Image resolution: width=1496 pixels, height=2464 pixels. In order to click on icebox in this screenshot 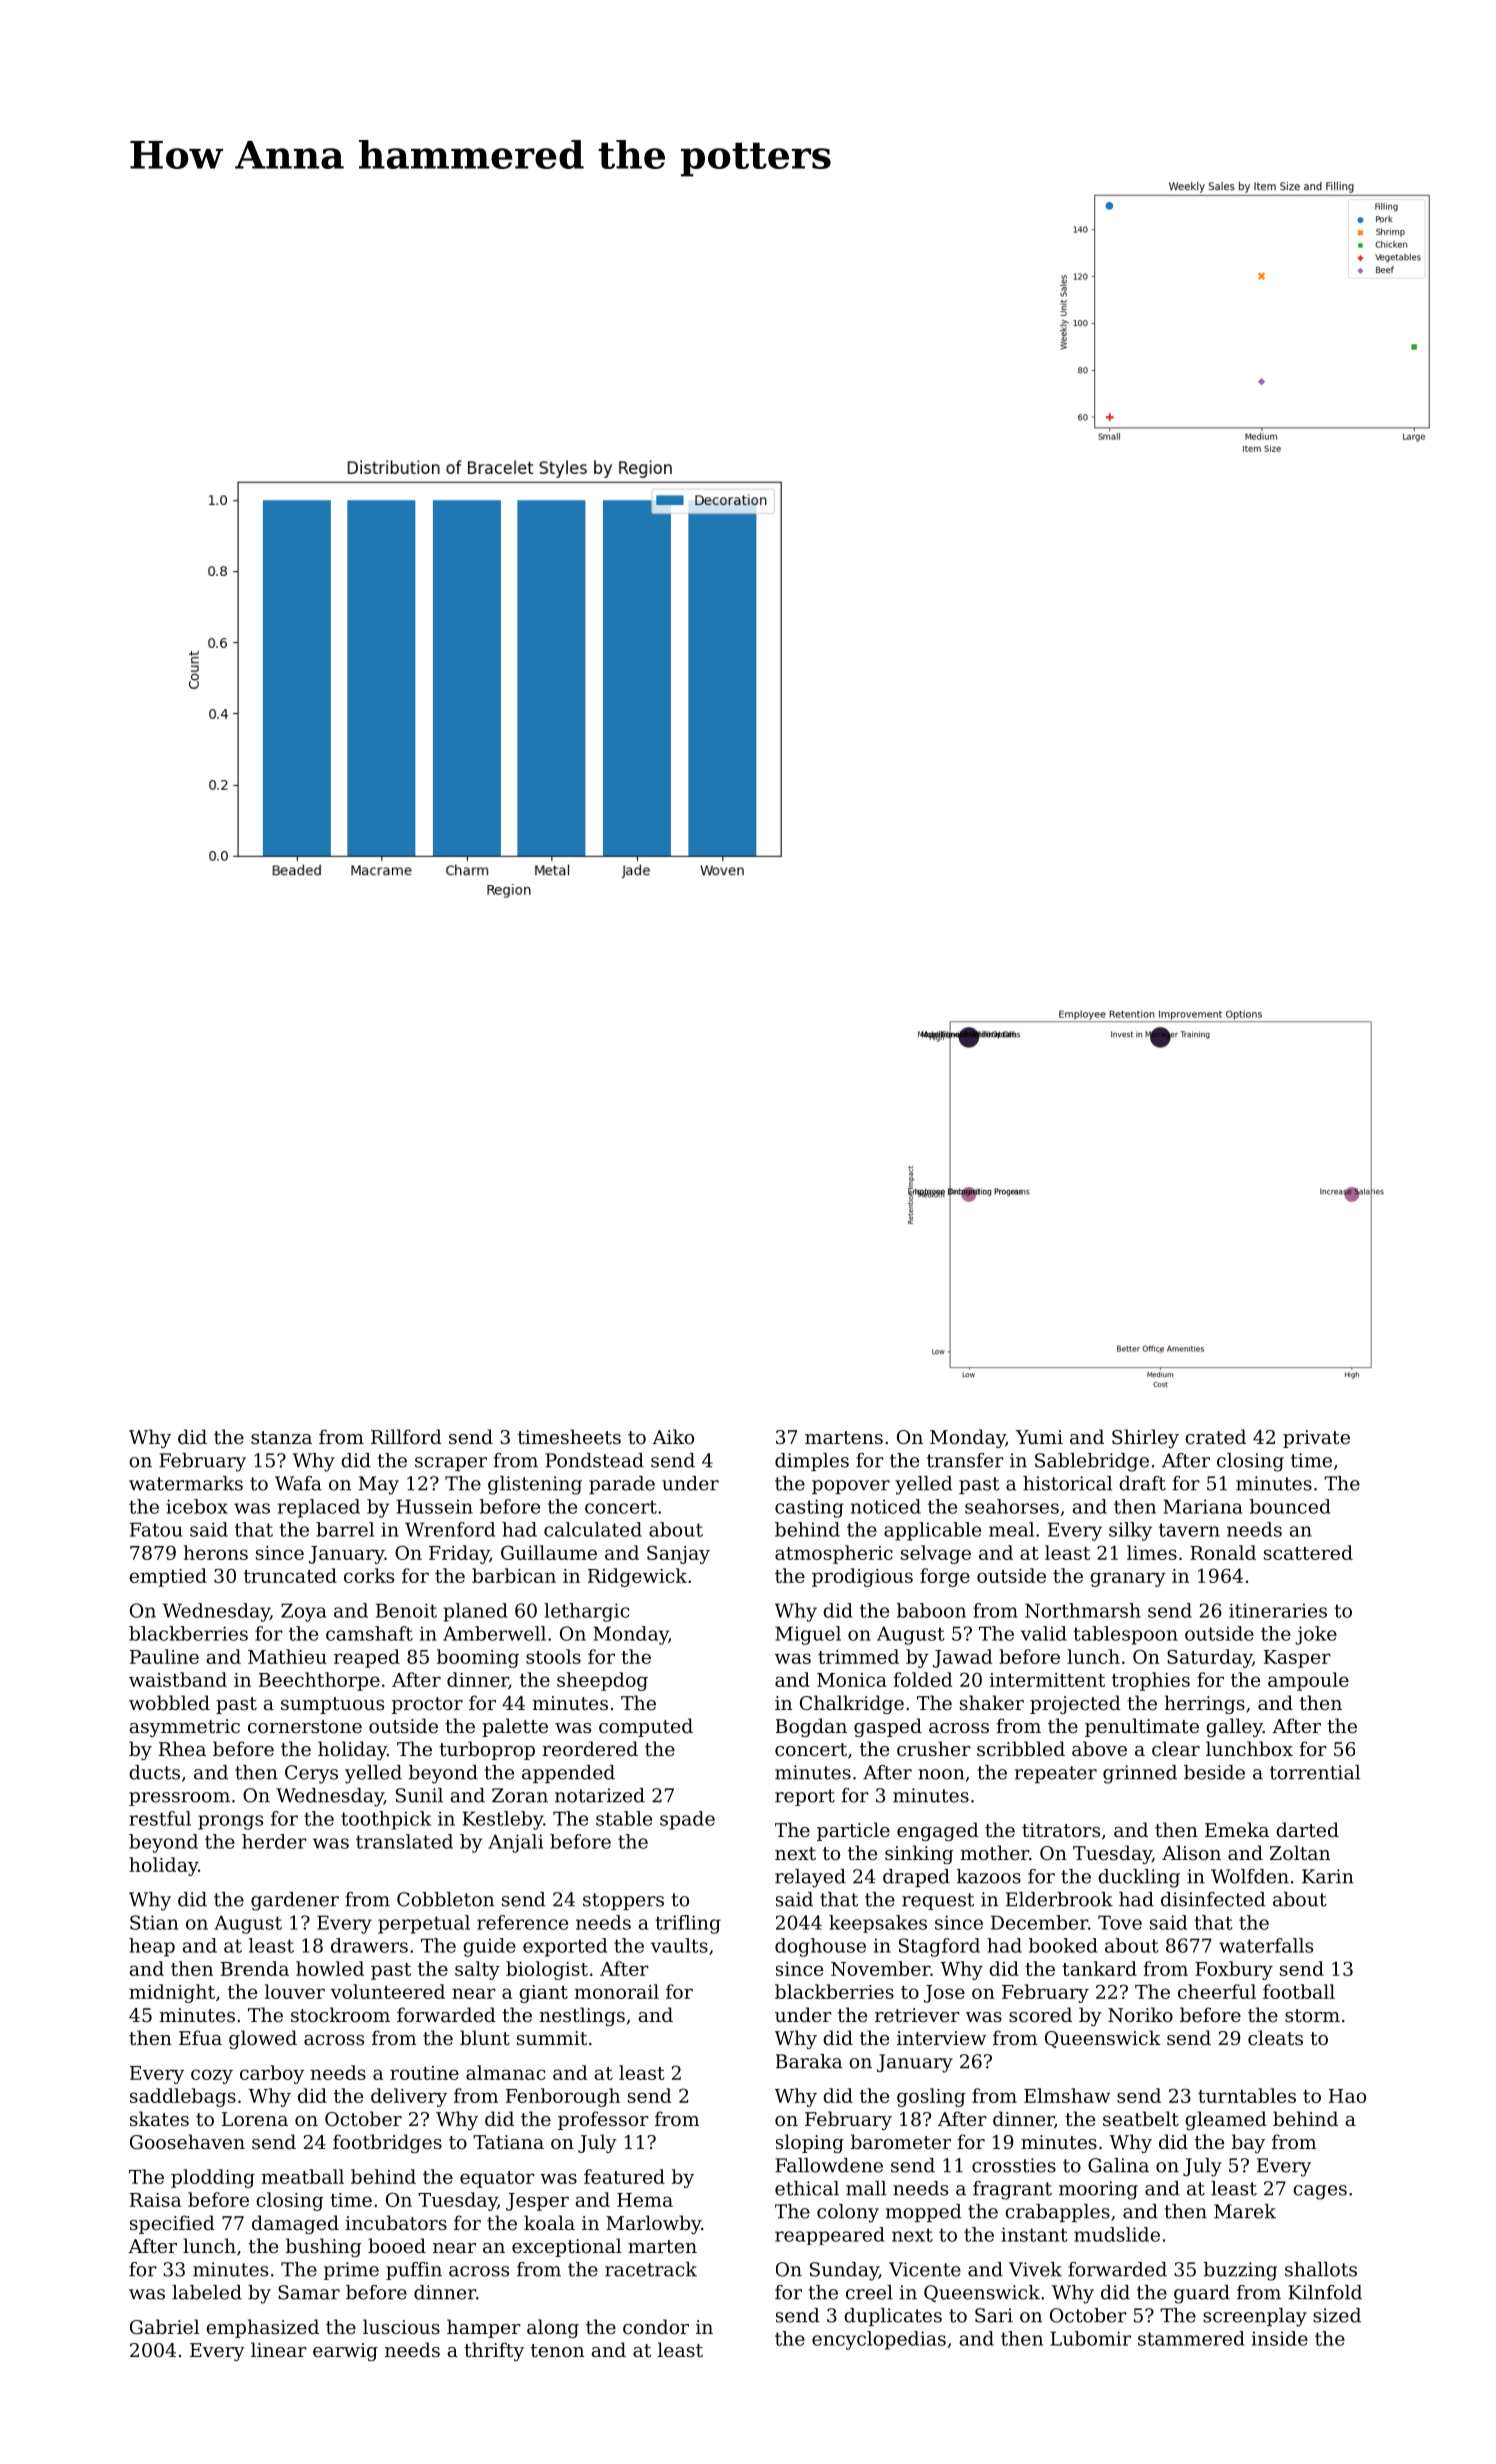, I will do `click(197, 1506)`.
